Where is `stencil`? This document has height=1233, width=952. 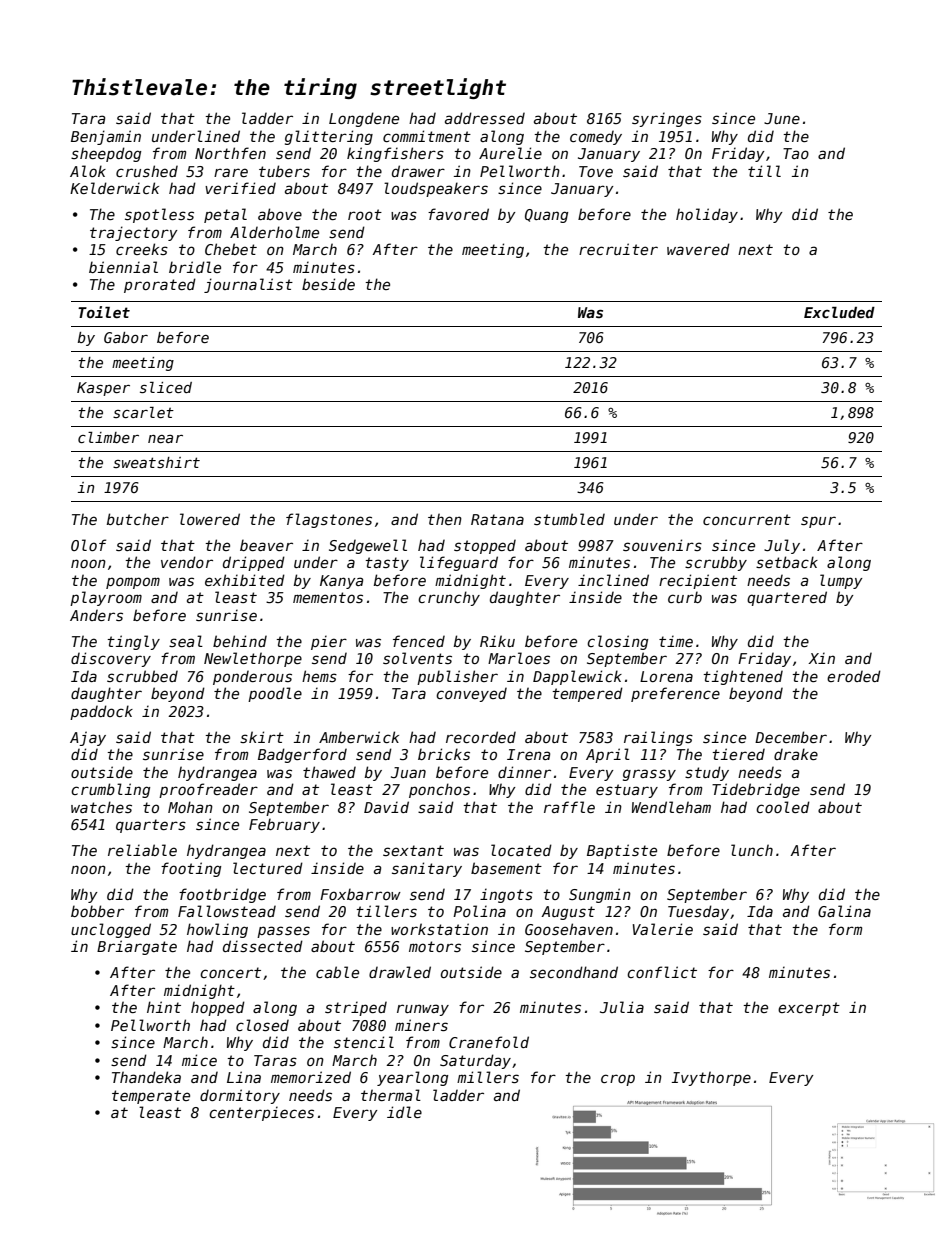
stencil is located at coordinates (364, 1042).
